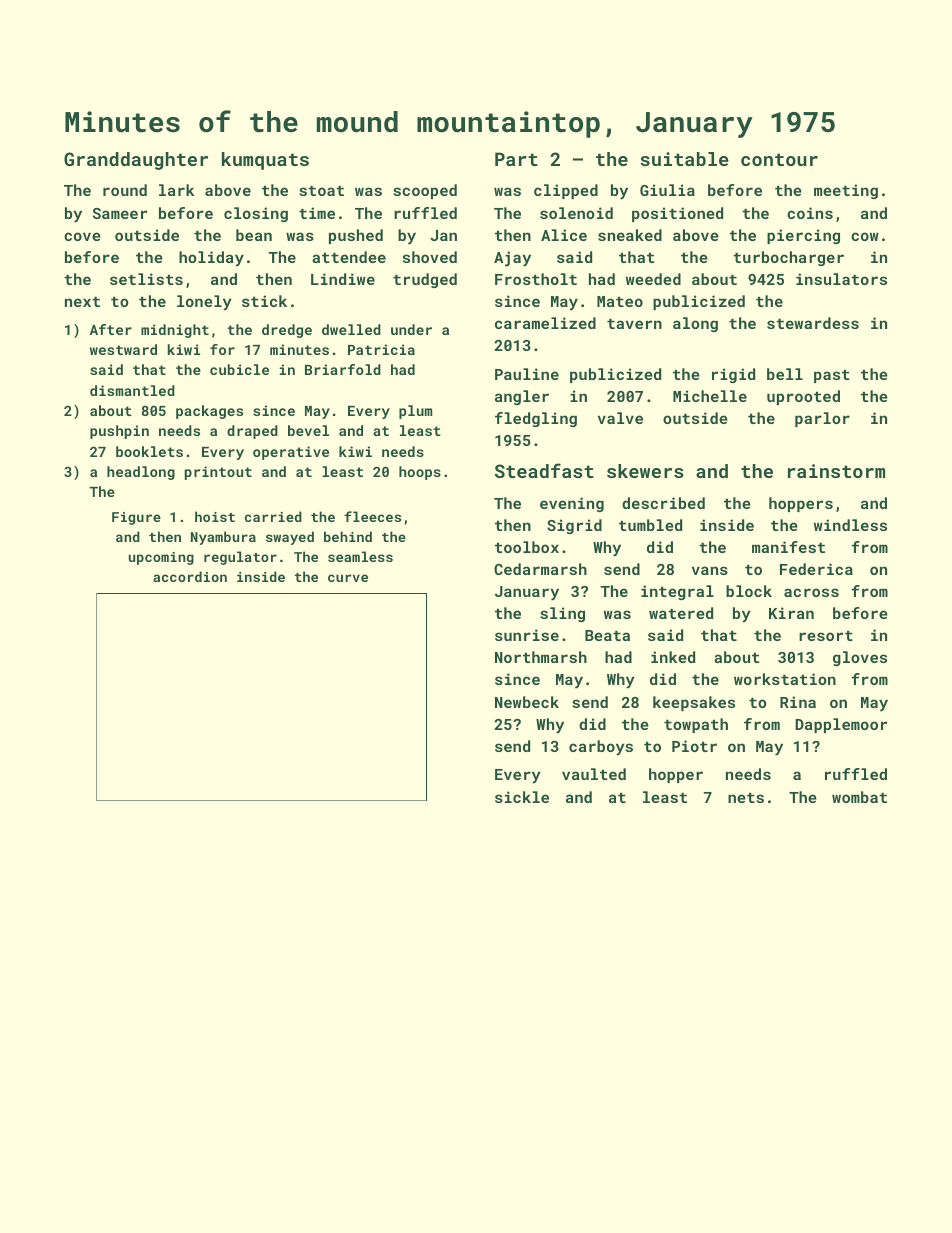 Image resolution: width=952 pixels, height=1233 pixels. I want to click on accordion, so click(190, 576).
